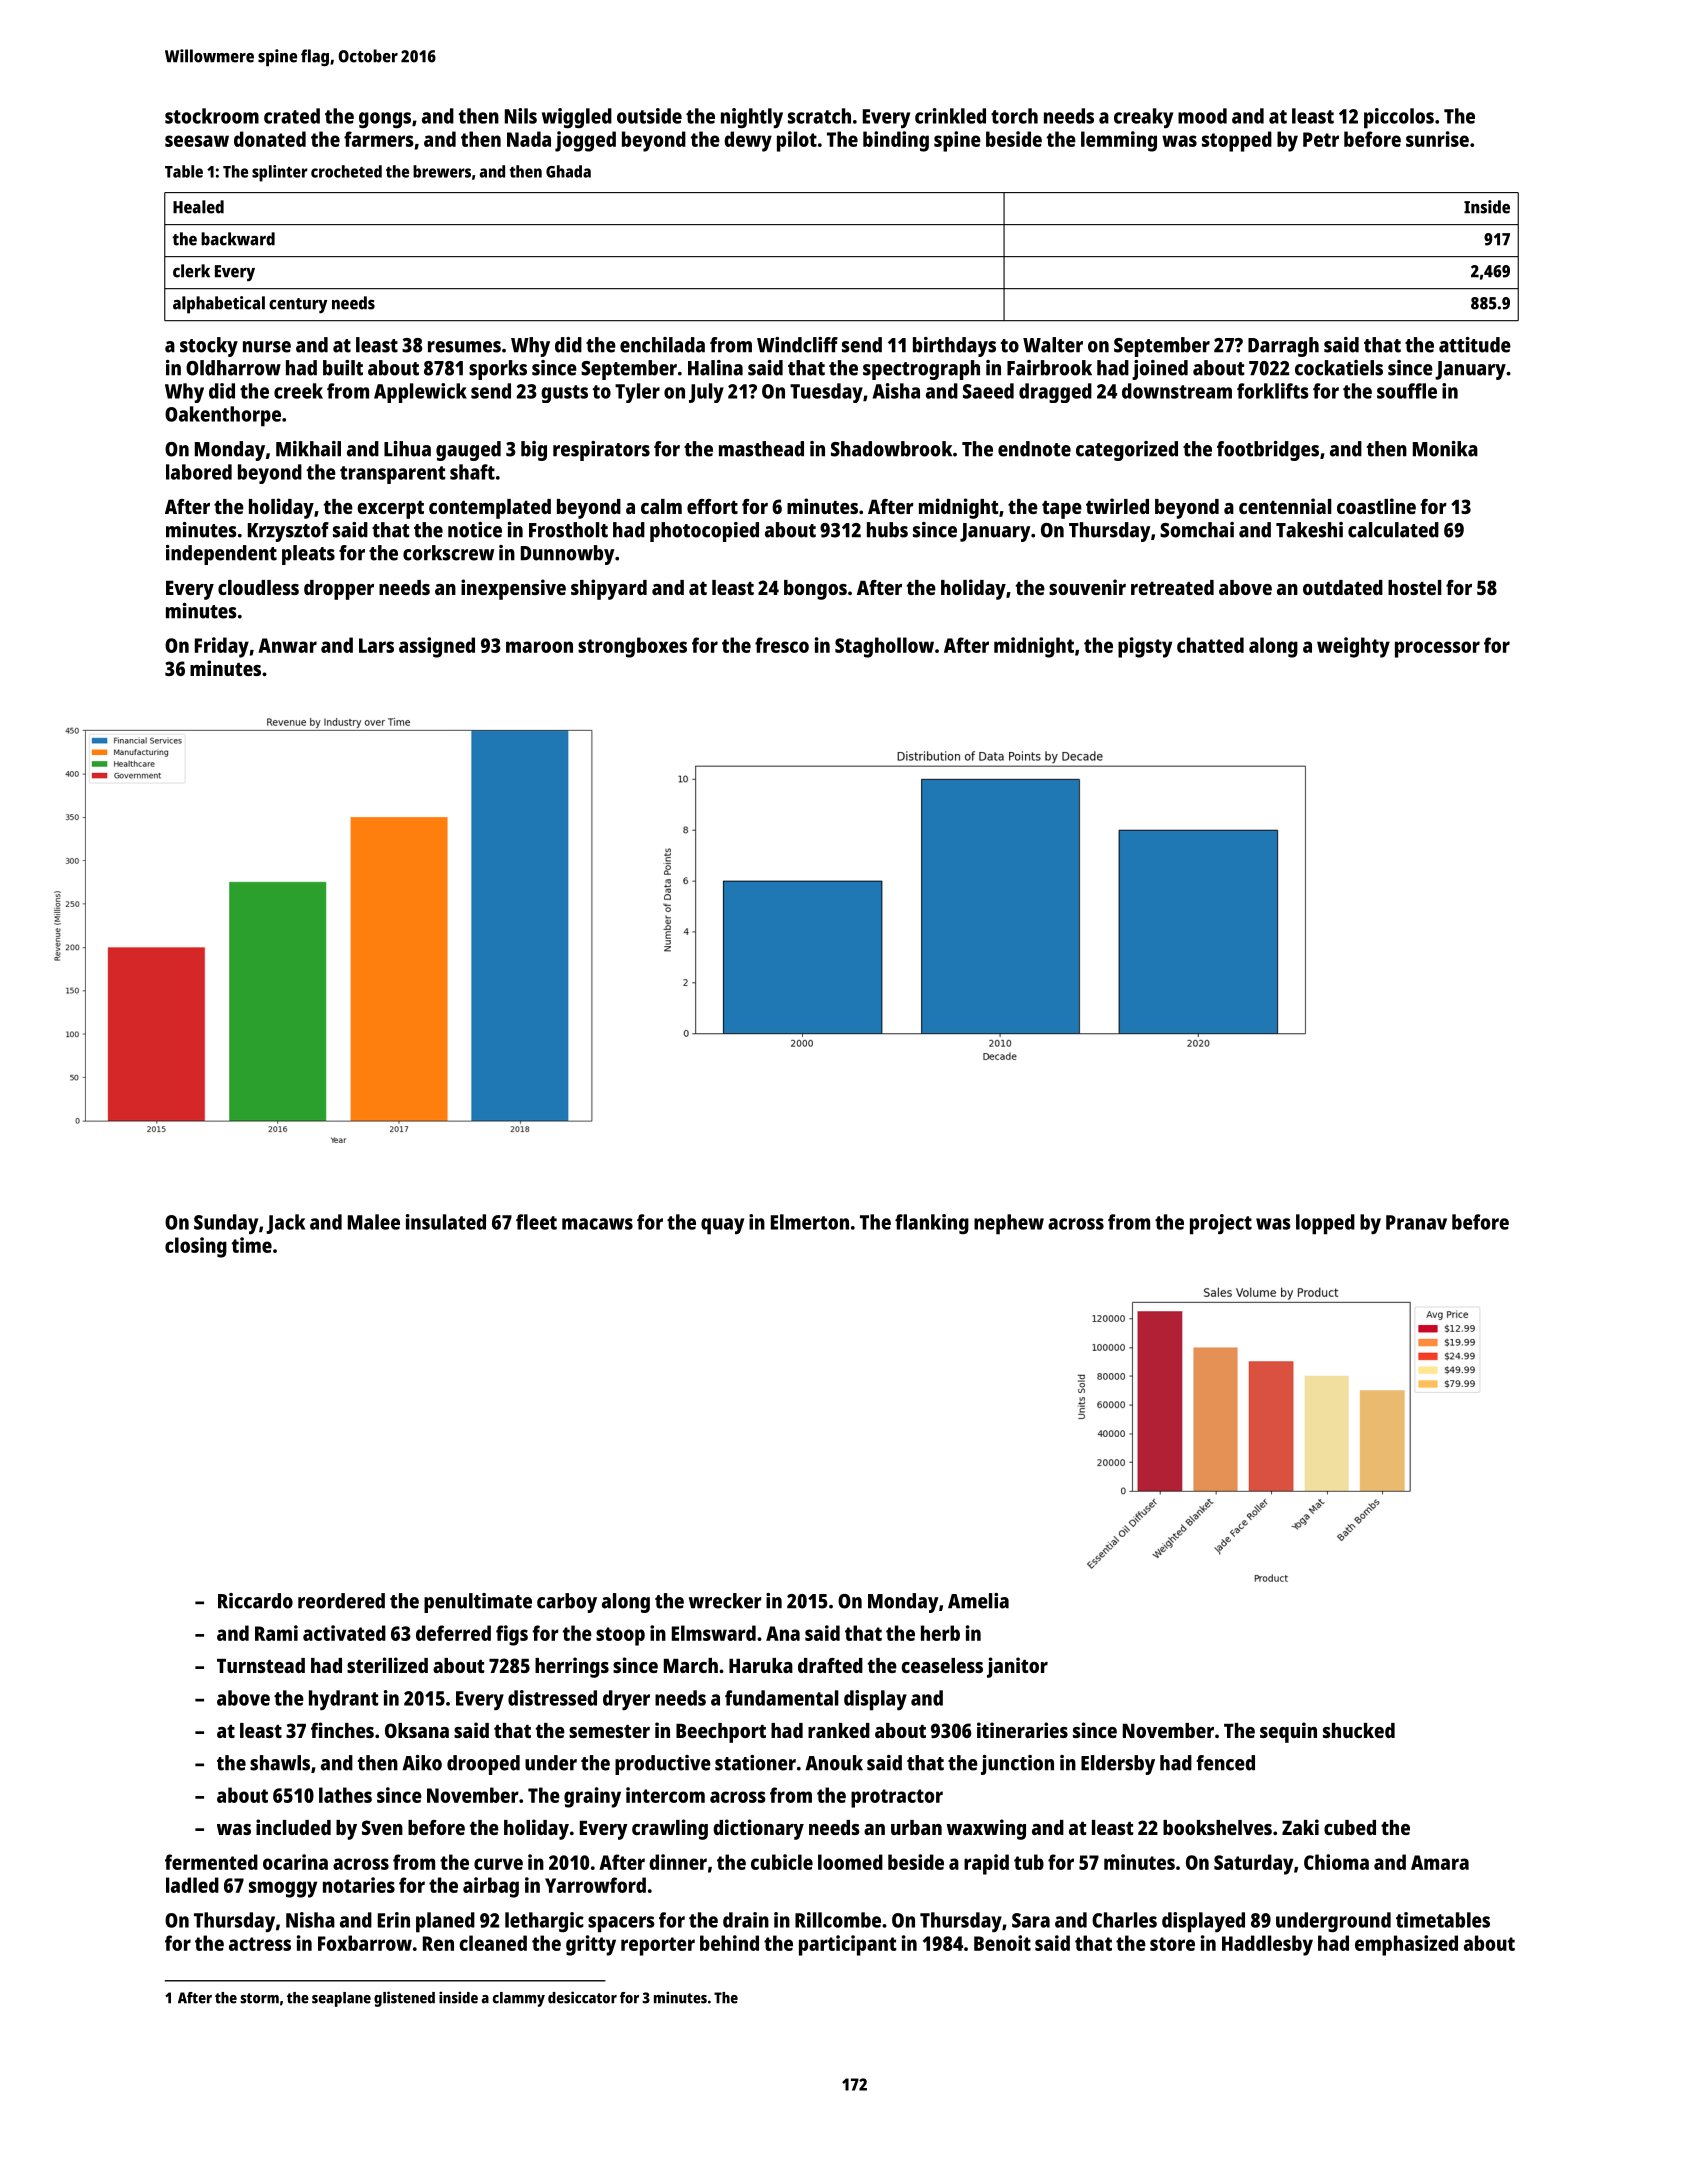 This document has width=1683, height=2178. I want to click on Elmerton, so click(810, 1222).
